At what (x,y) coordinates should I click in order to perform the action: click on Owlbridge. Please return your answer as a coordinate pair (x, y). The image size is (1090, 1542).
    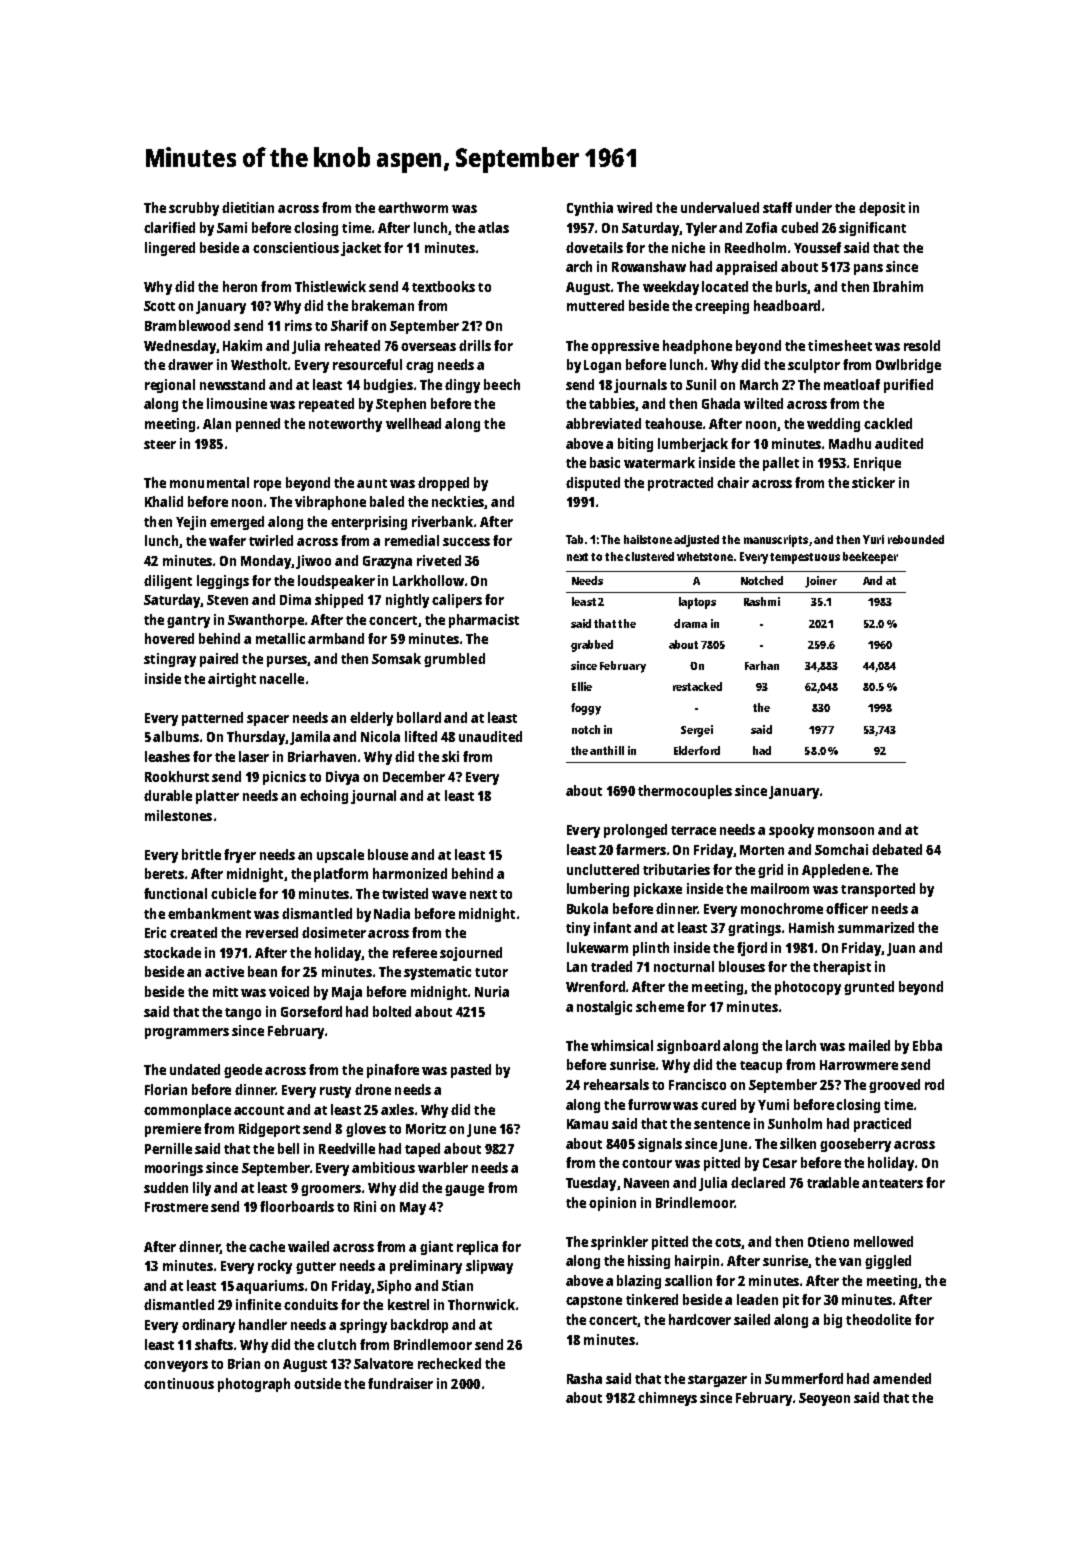
    Looking at the image, I should click on (908, 366).
